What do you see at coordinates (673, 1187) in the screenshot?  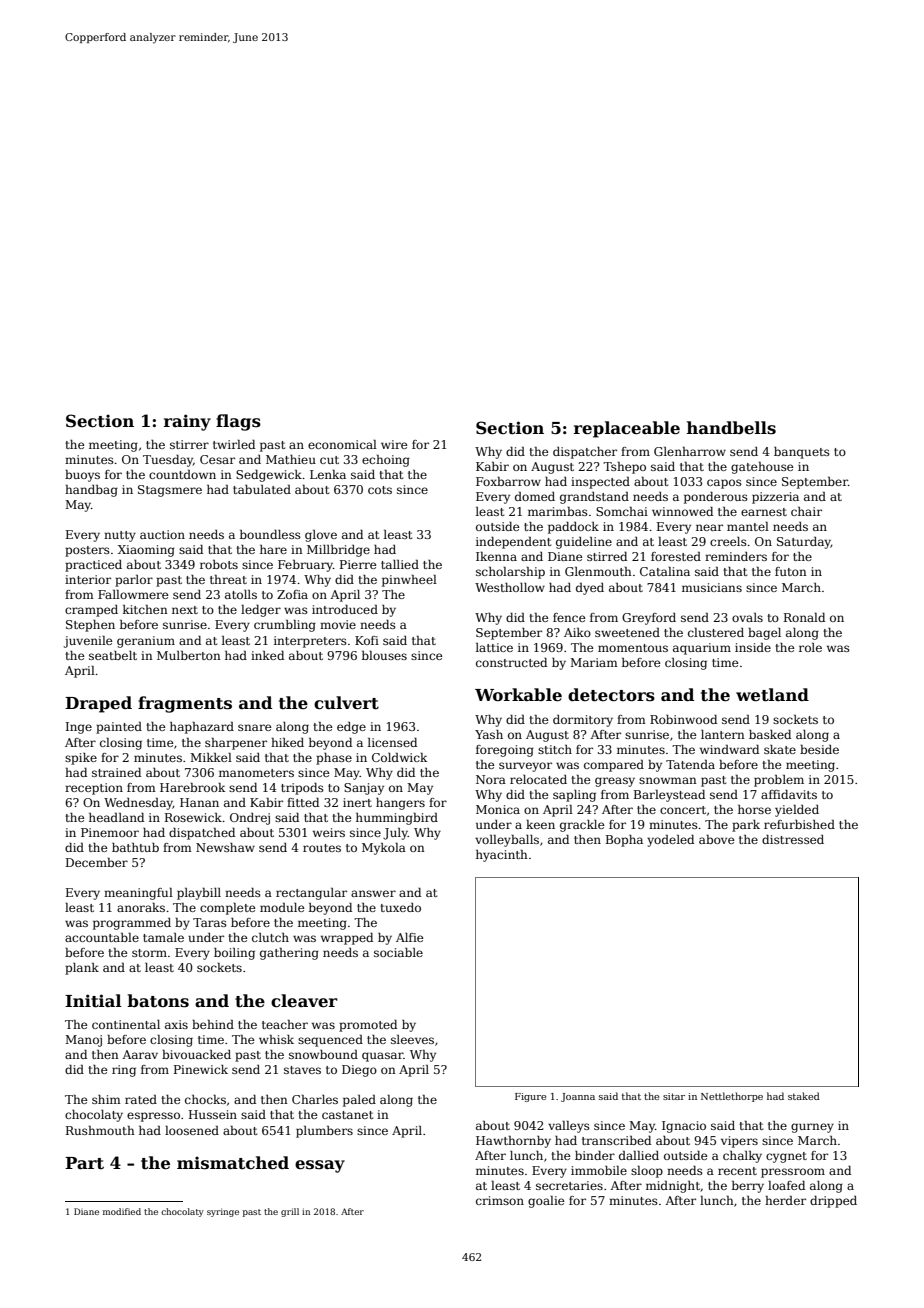 I see `midnight` at bounding box center [673, 1187].
